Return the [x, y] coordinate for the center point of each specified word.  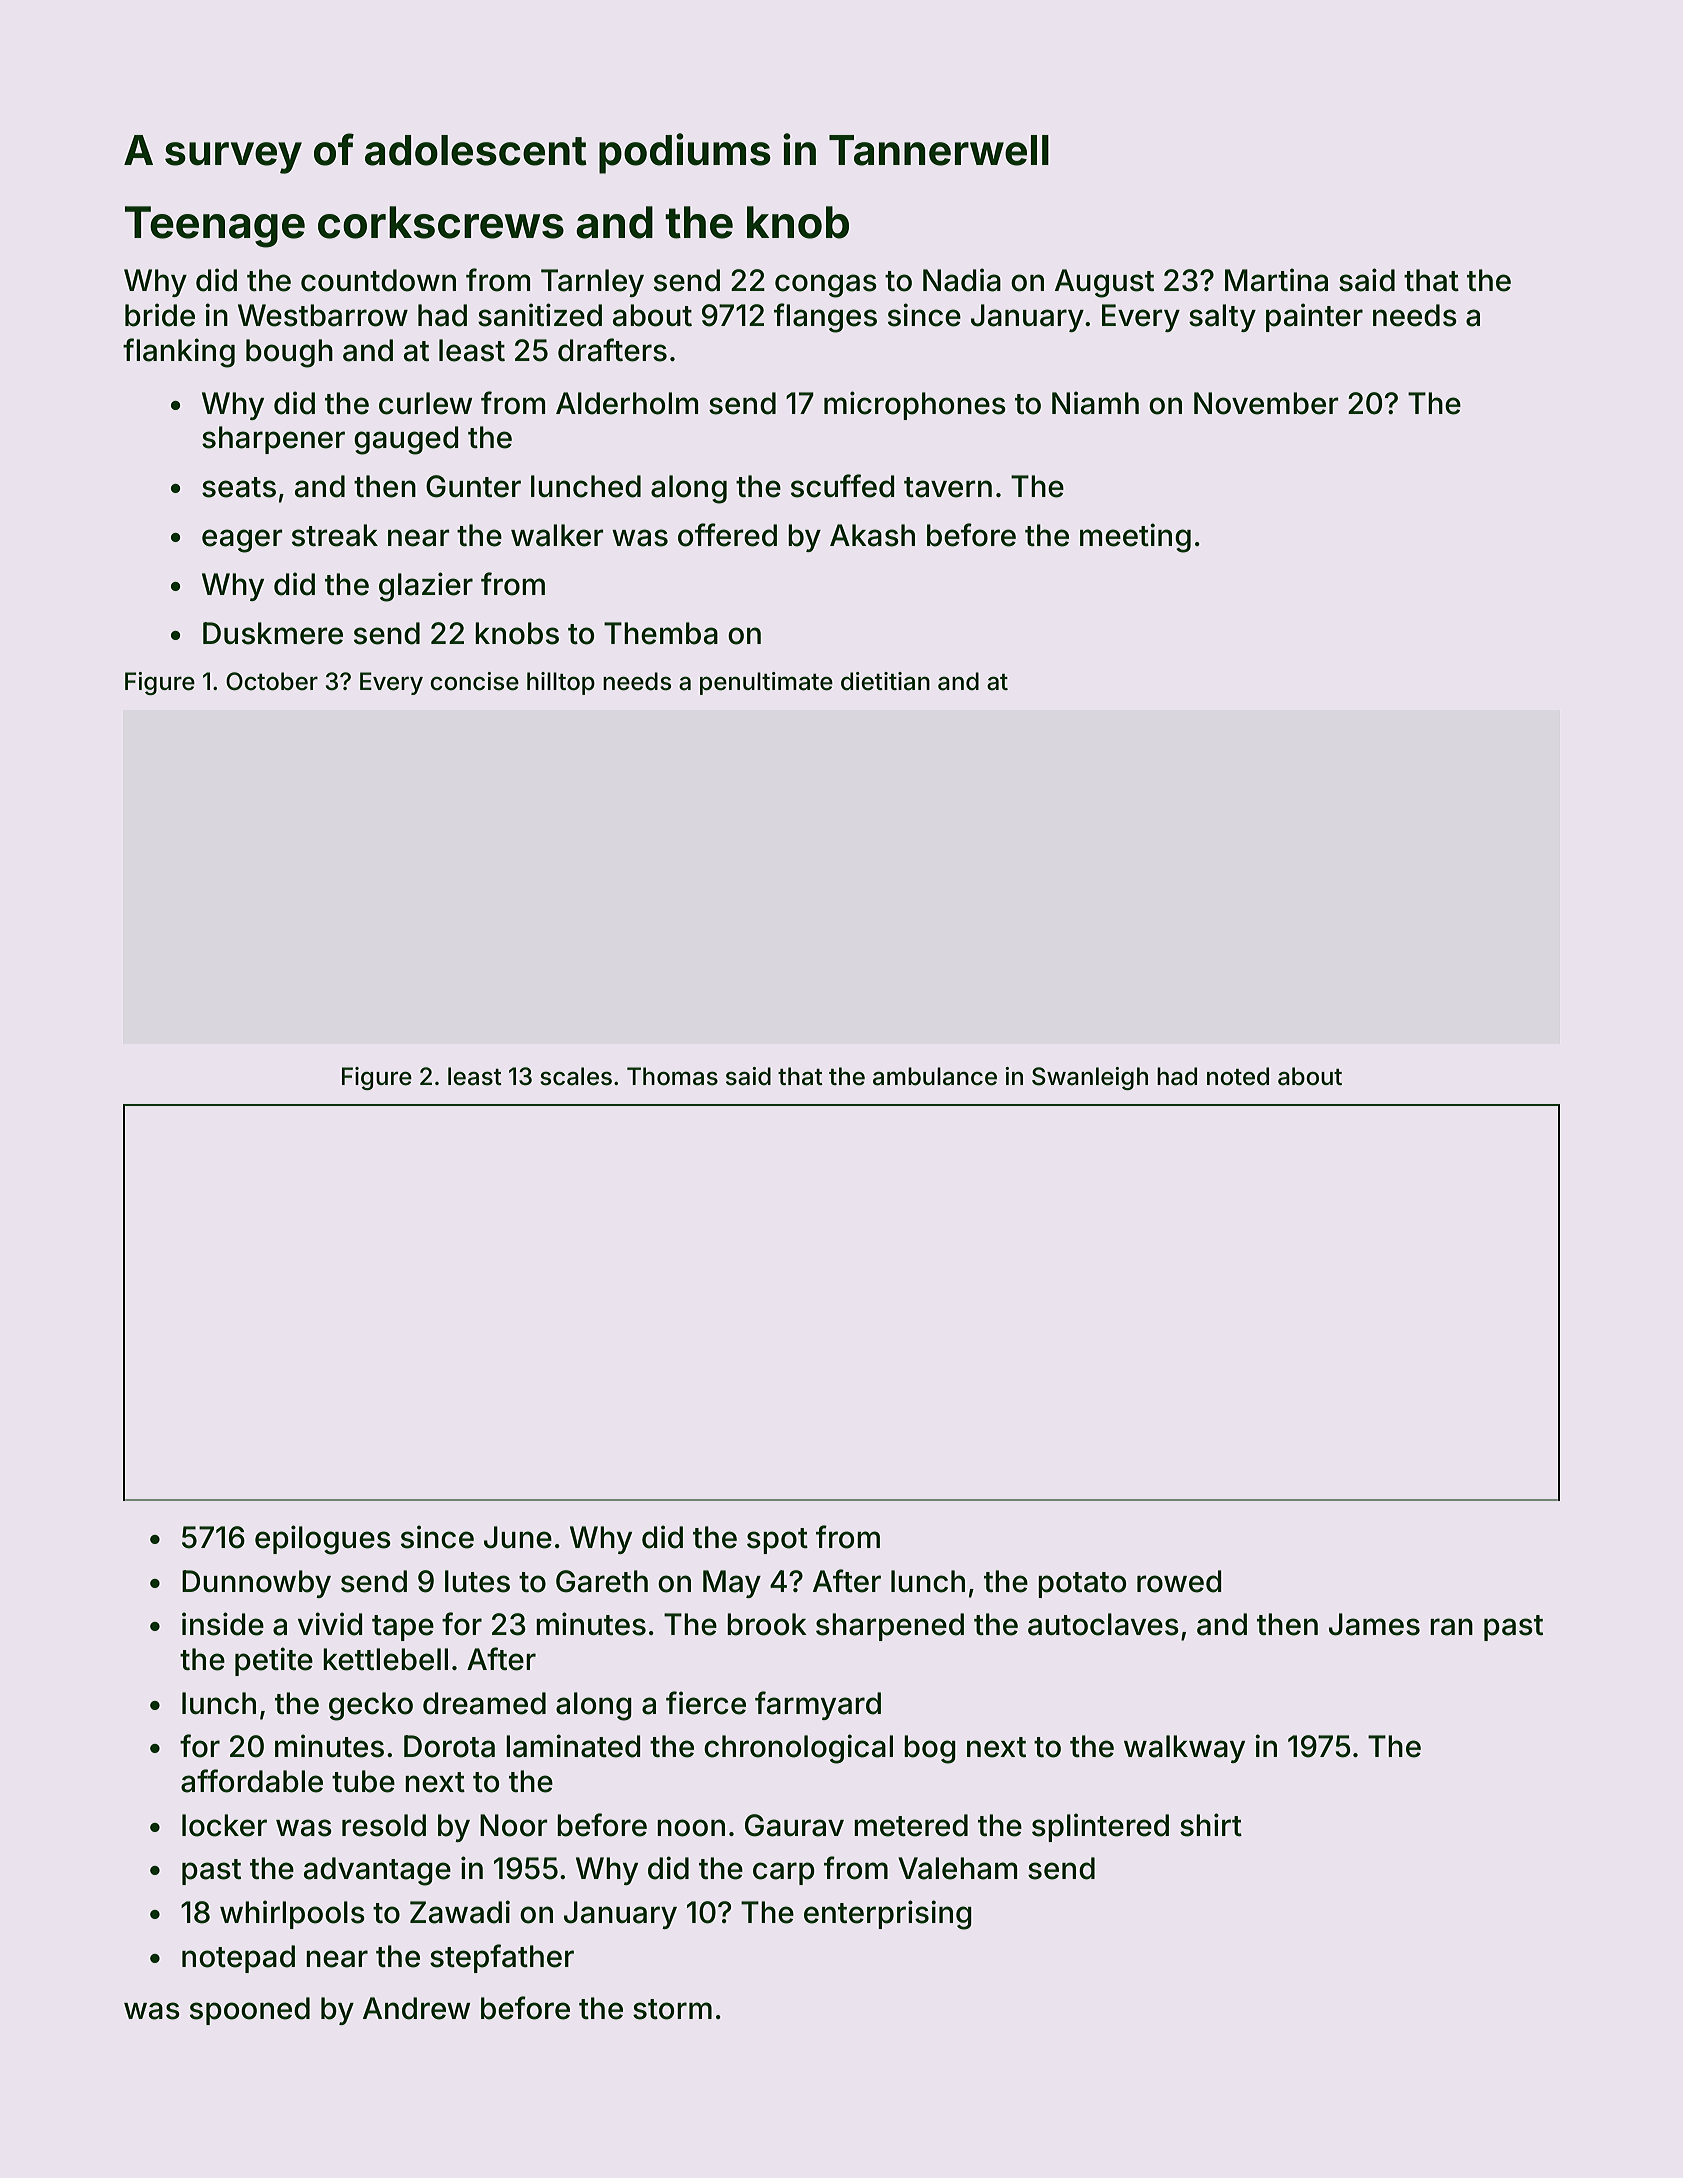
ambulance [935, 1076]
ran [1451, 1627]
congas [826, 286]
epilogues [323, 1540]
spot [777, 1541]
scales [576, 1076]
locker [224, 1825]
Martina [1276, 280]
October [272, 681]
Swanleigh [1090, 1078]
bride [160, 315]
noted [1238, 1076]
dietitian [885, 681]
